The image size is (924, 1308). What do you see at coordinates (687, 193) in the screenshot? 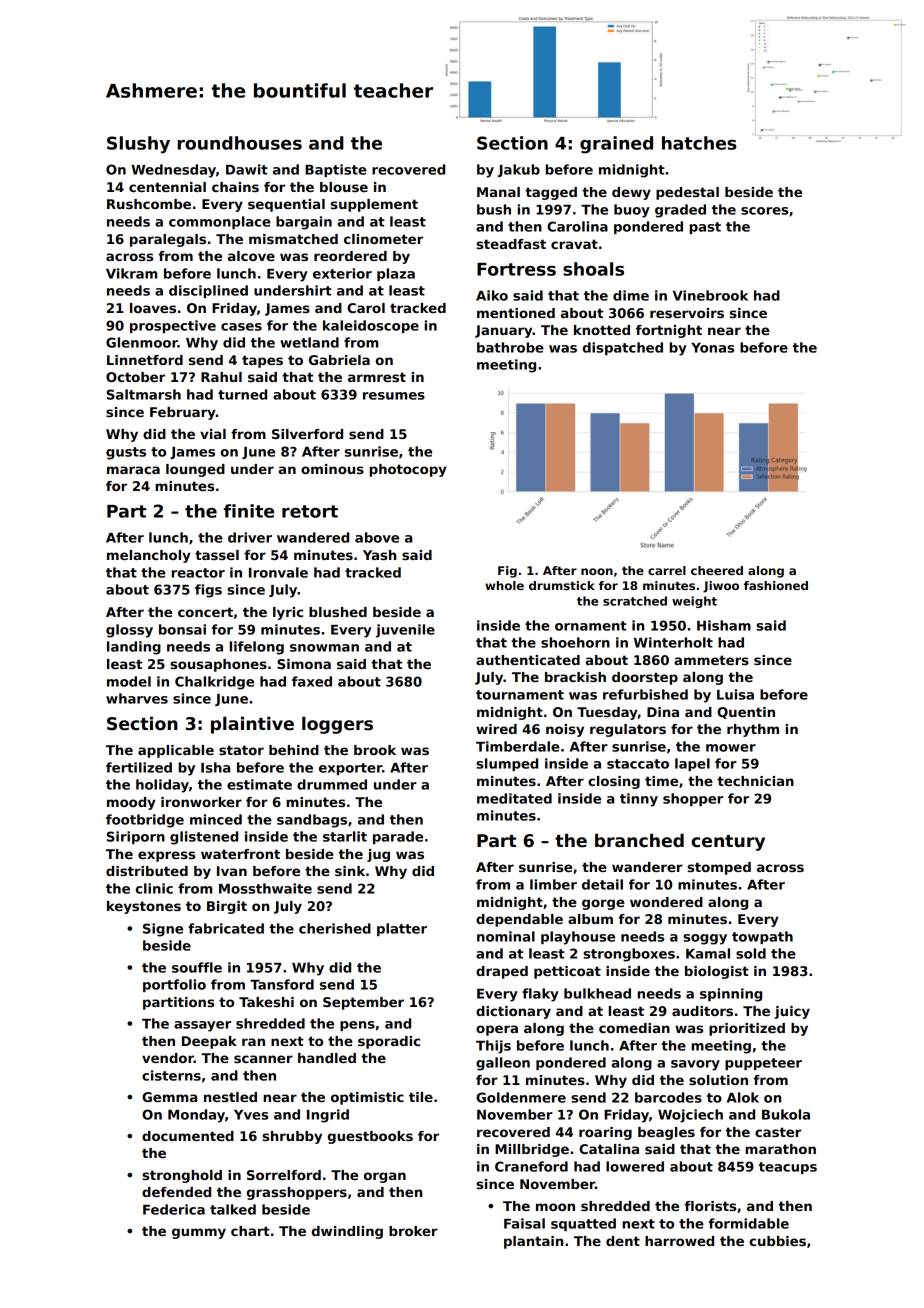
I see `pedestal` at bounding box center [687, 193].
